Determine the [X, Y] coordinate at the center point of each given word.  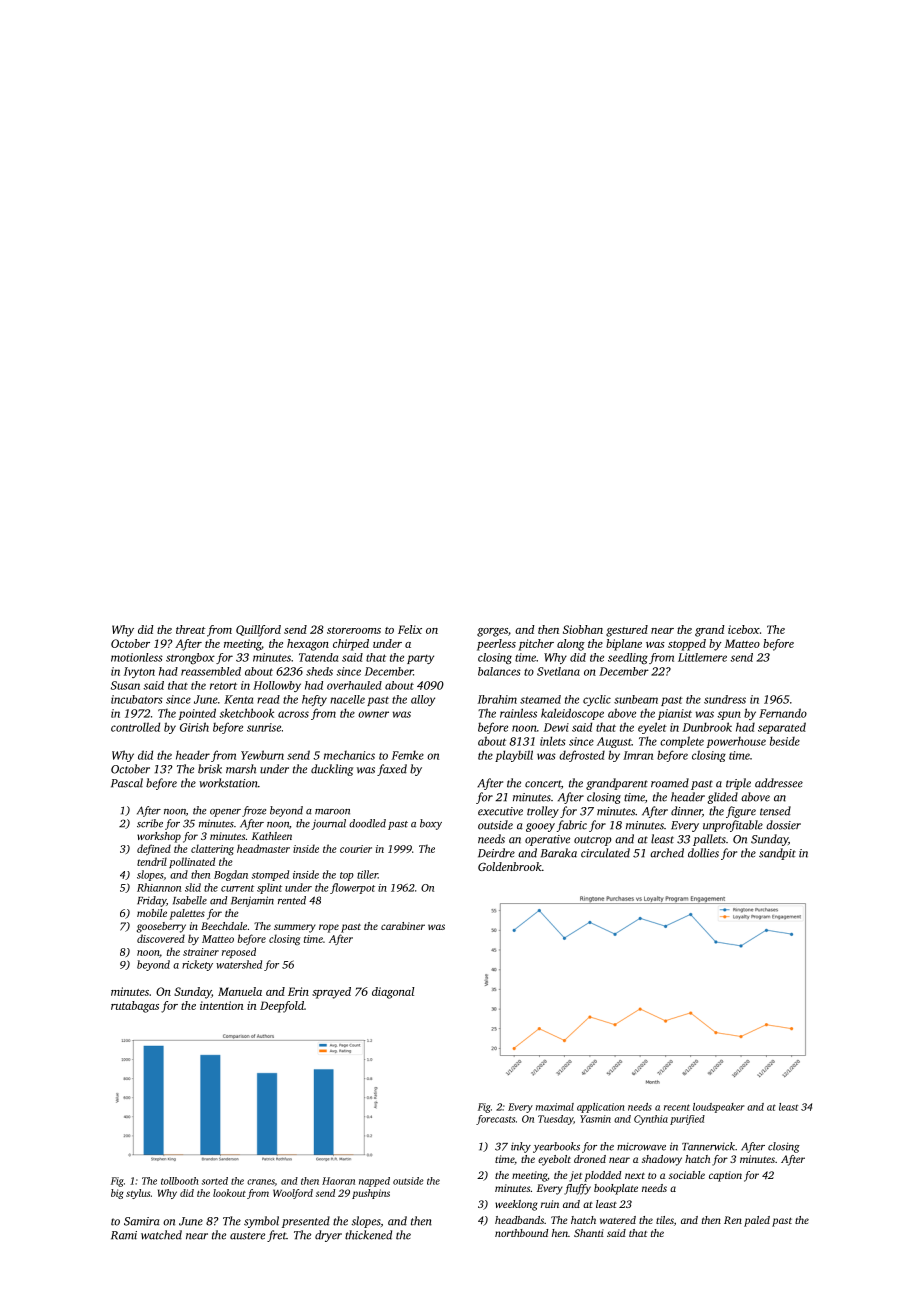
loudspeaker [718, 1108]
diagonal [393, 993]
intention [222, 1005]
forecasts [495, 1120]
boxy [431, 824]
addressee [779, 783]
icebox [744, 629]
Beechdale [224, 926]
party [420, 659]
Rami [124, 1235]
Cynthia [651, 1120]
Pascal [127, 783]
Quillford [258, 631]
